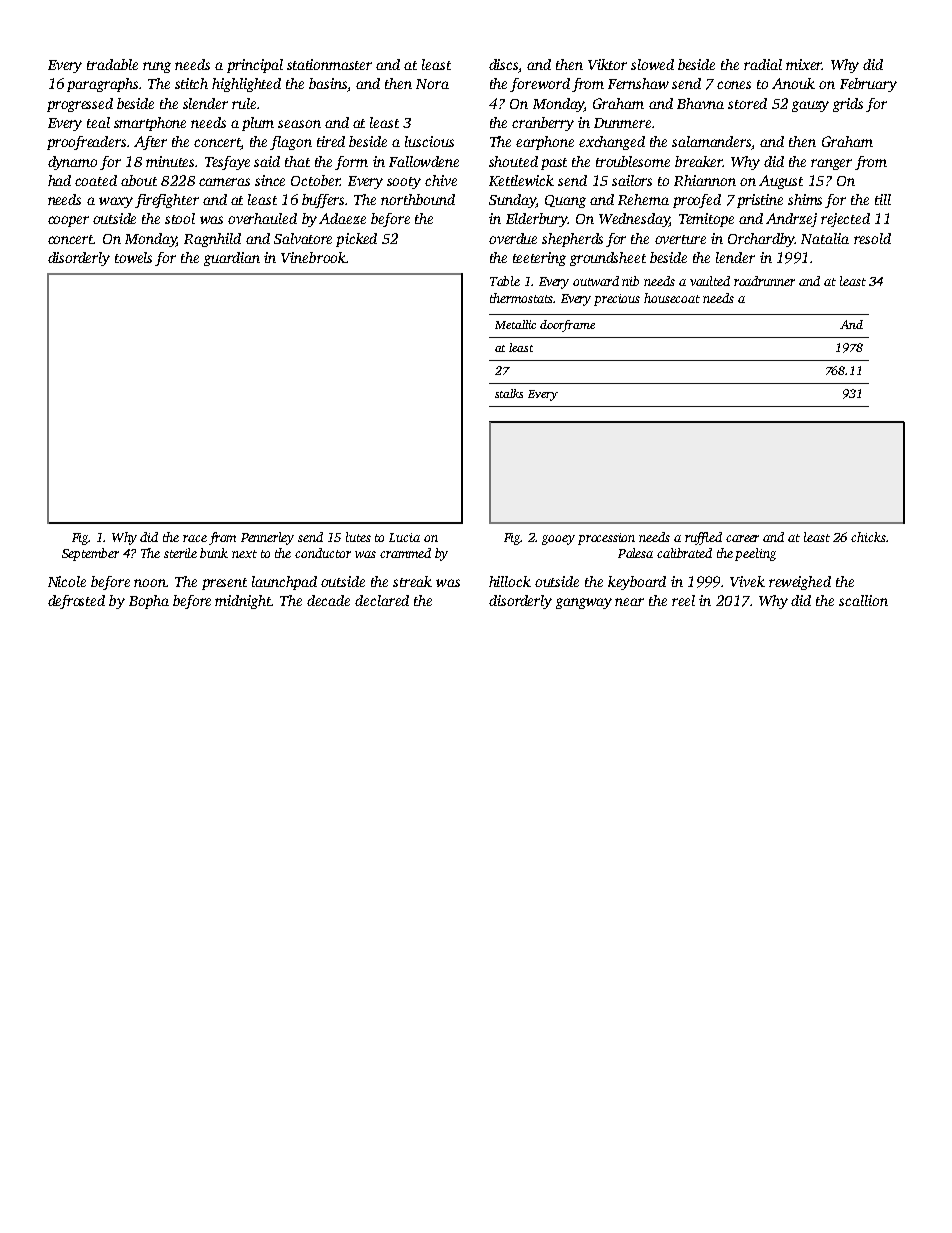 The height and width of the screenshot is (1233, 952). Describe the element at coordinates (149, 602) in the screenshot. I see `Bopha` at that location.
